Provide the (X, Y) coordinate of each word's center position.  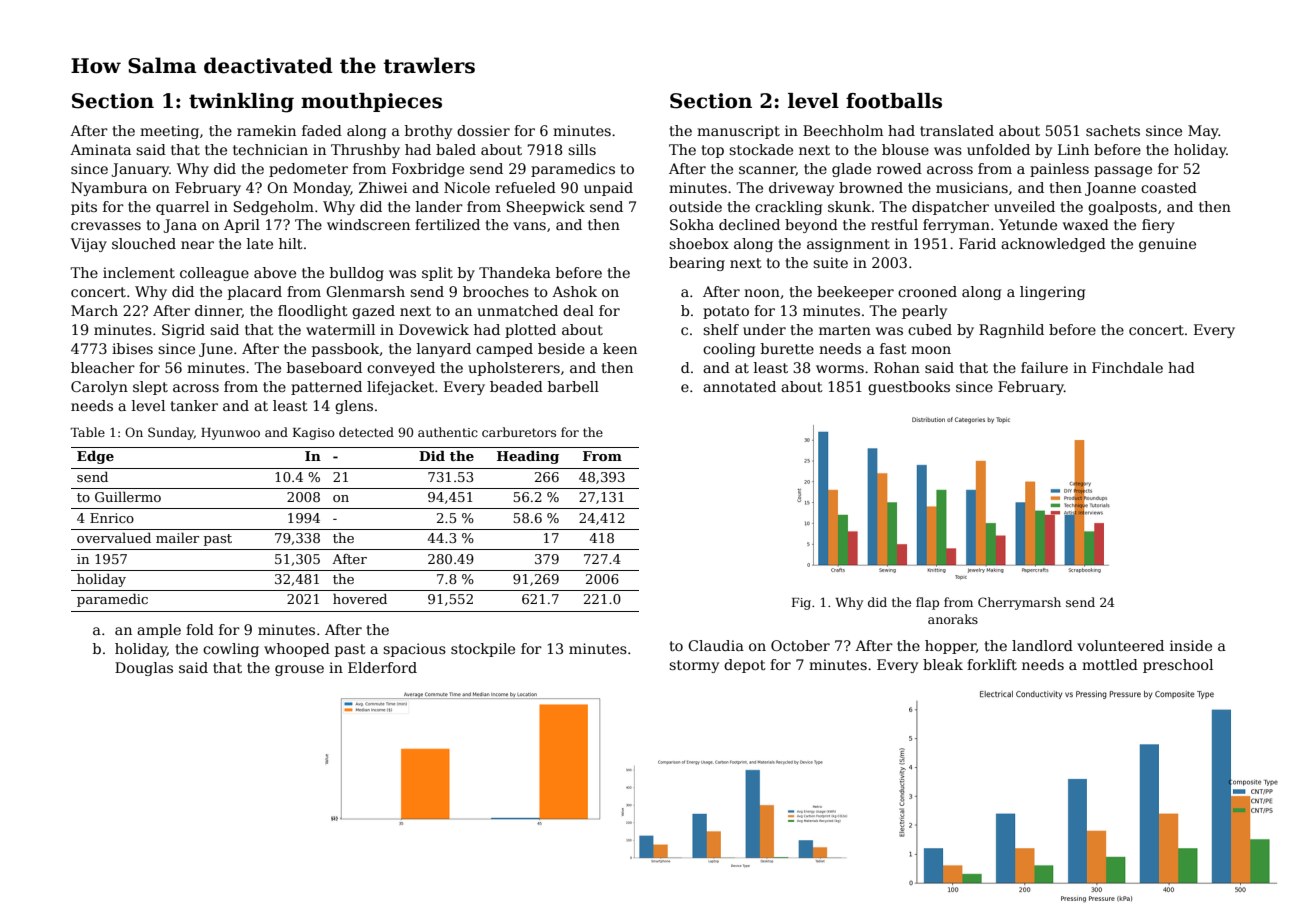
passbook (346, 350)
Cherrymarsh (1019, 603)
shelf (721, 329)
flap (927, 603)
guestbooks (909, 388)
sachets (1113, 130)
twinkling (241, 103)
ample (159, 631)
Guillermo (128, 497)
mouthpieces (371, 102)
